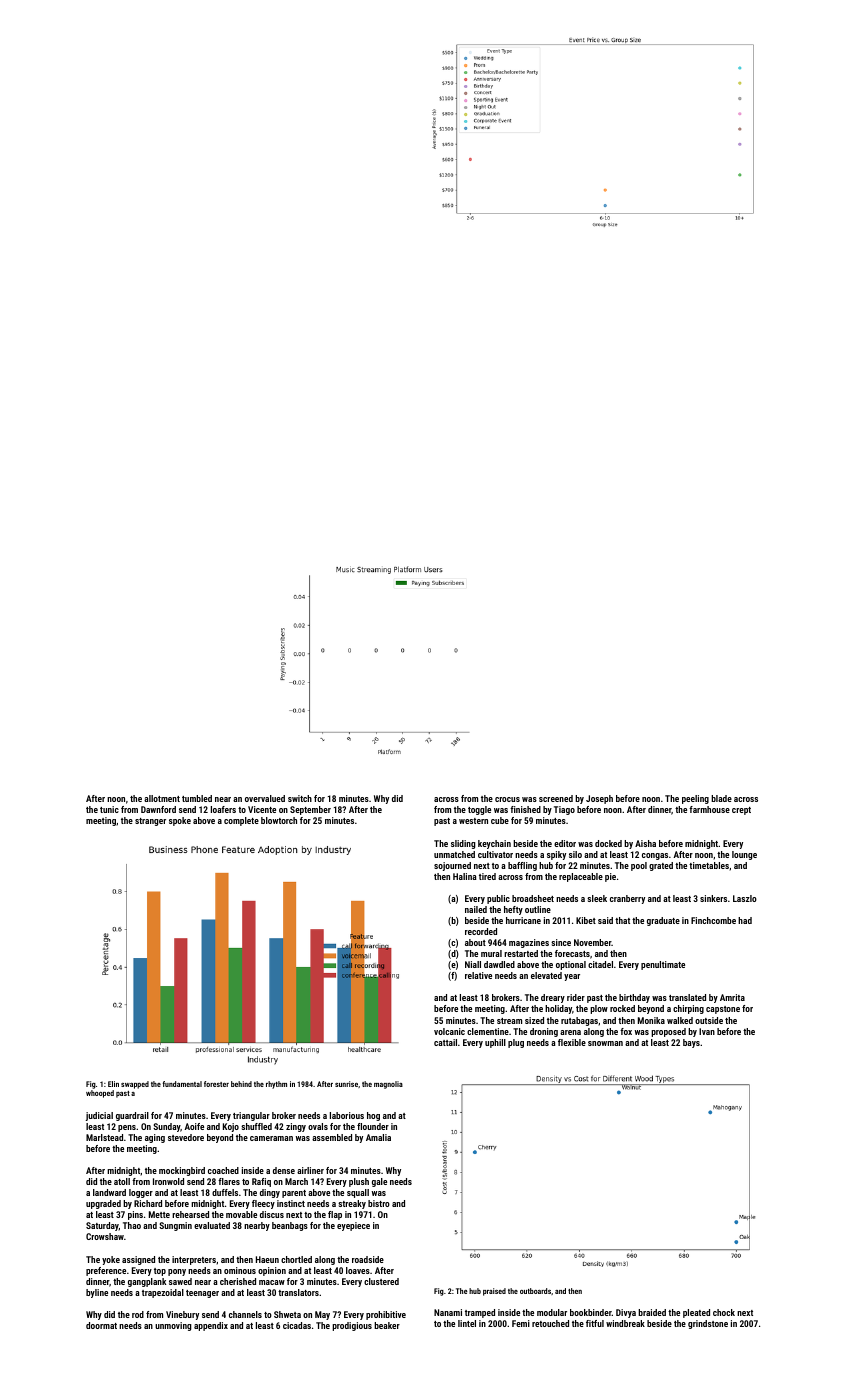 This page has height=1400, width=849. I want to click on relative, so click(478, 975).
